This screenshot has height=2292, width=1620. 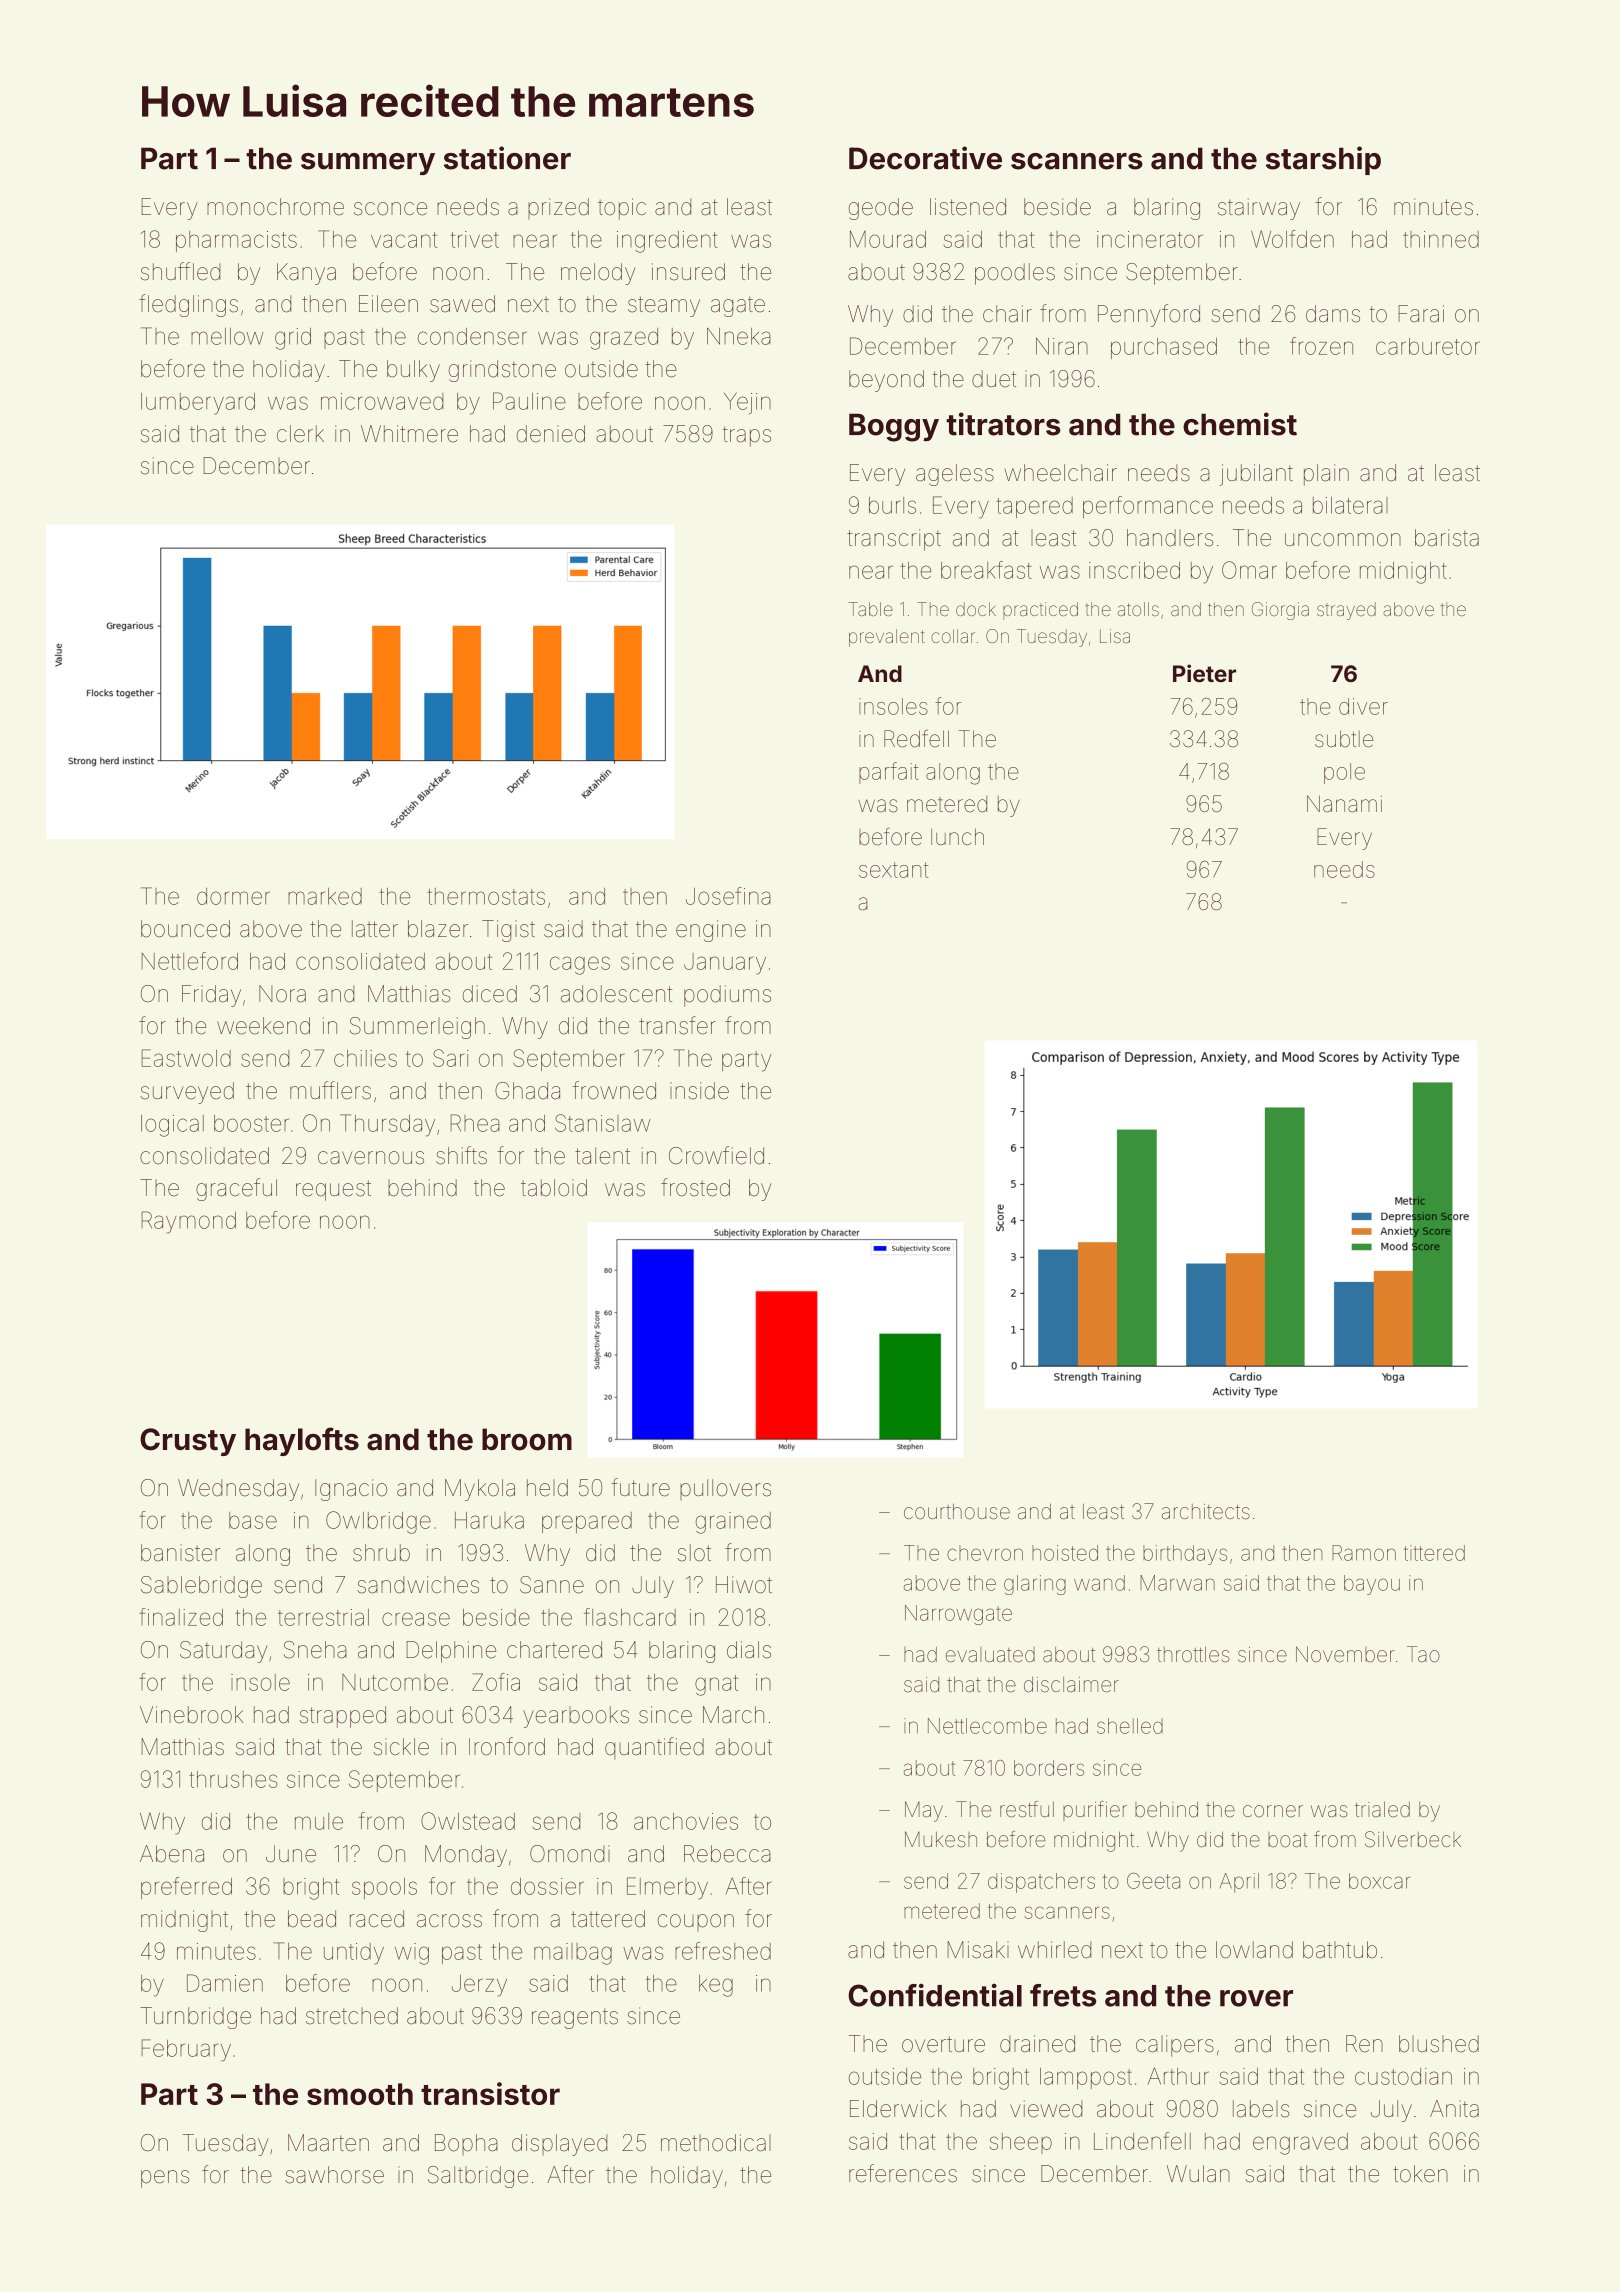 What do you see at coordinates (233, 896) in the screenshot?
I see `dormer` at bounding box center [233, 896].
